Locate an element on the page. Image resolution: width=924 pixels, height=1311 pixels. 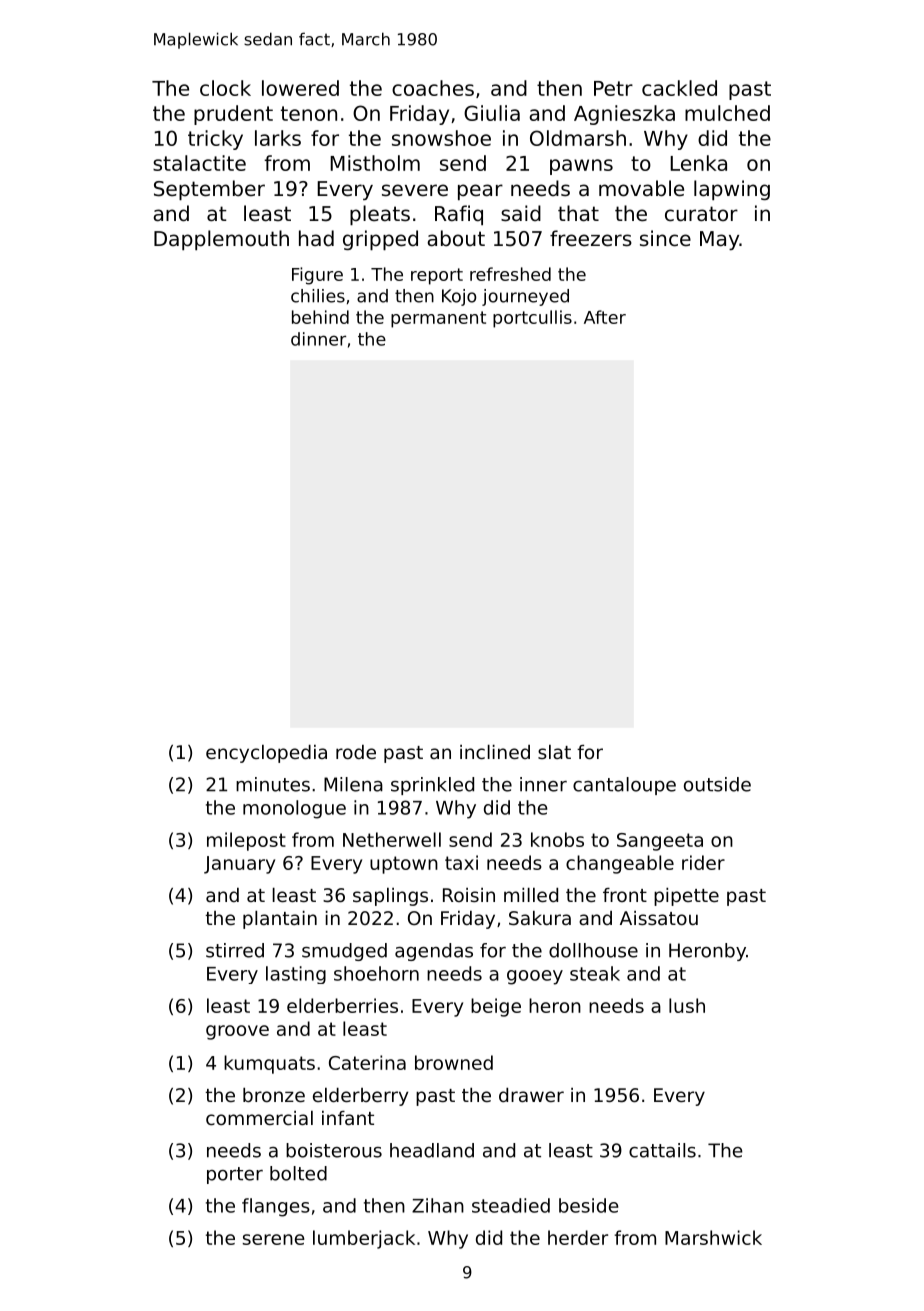
May is located at coordinates (719, 240).
